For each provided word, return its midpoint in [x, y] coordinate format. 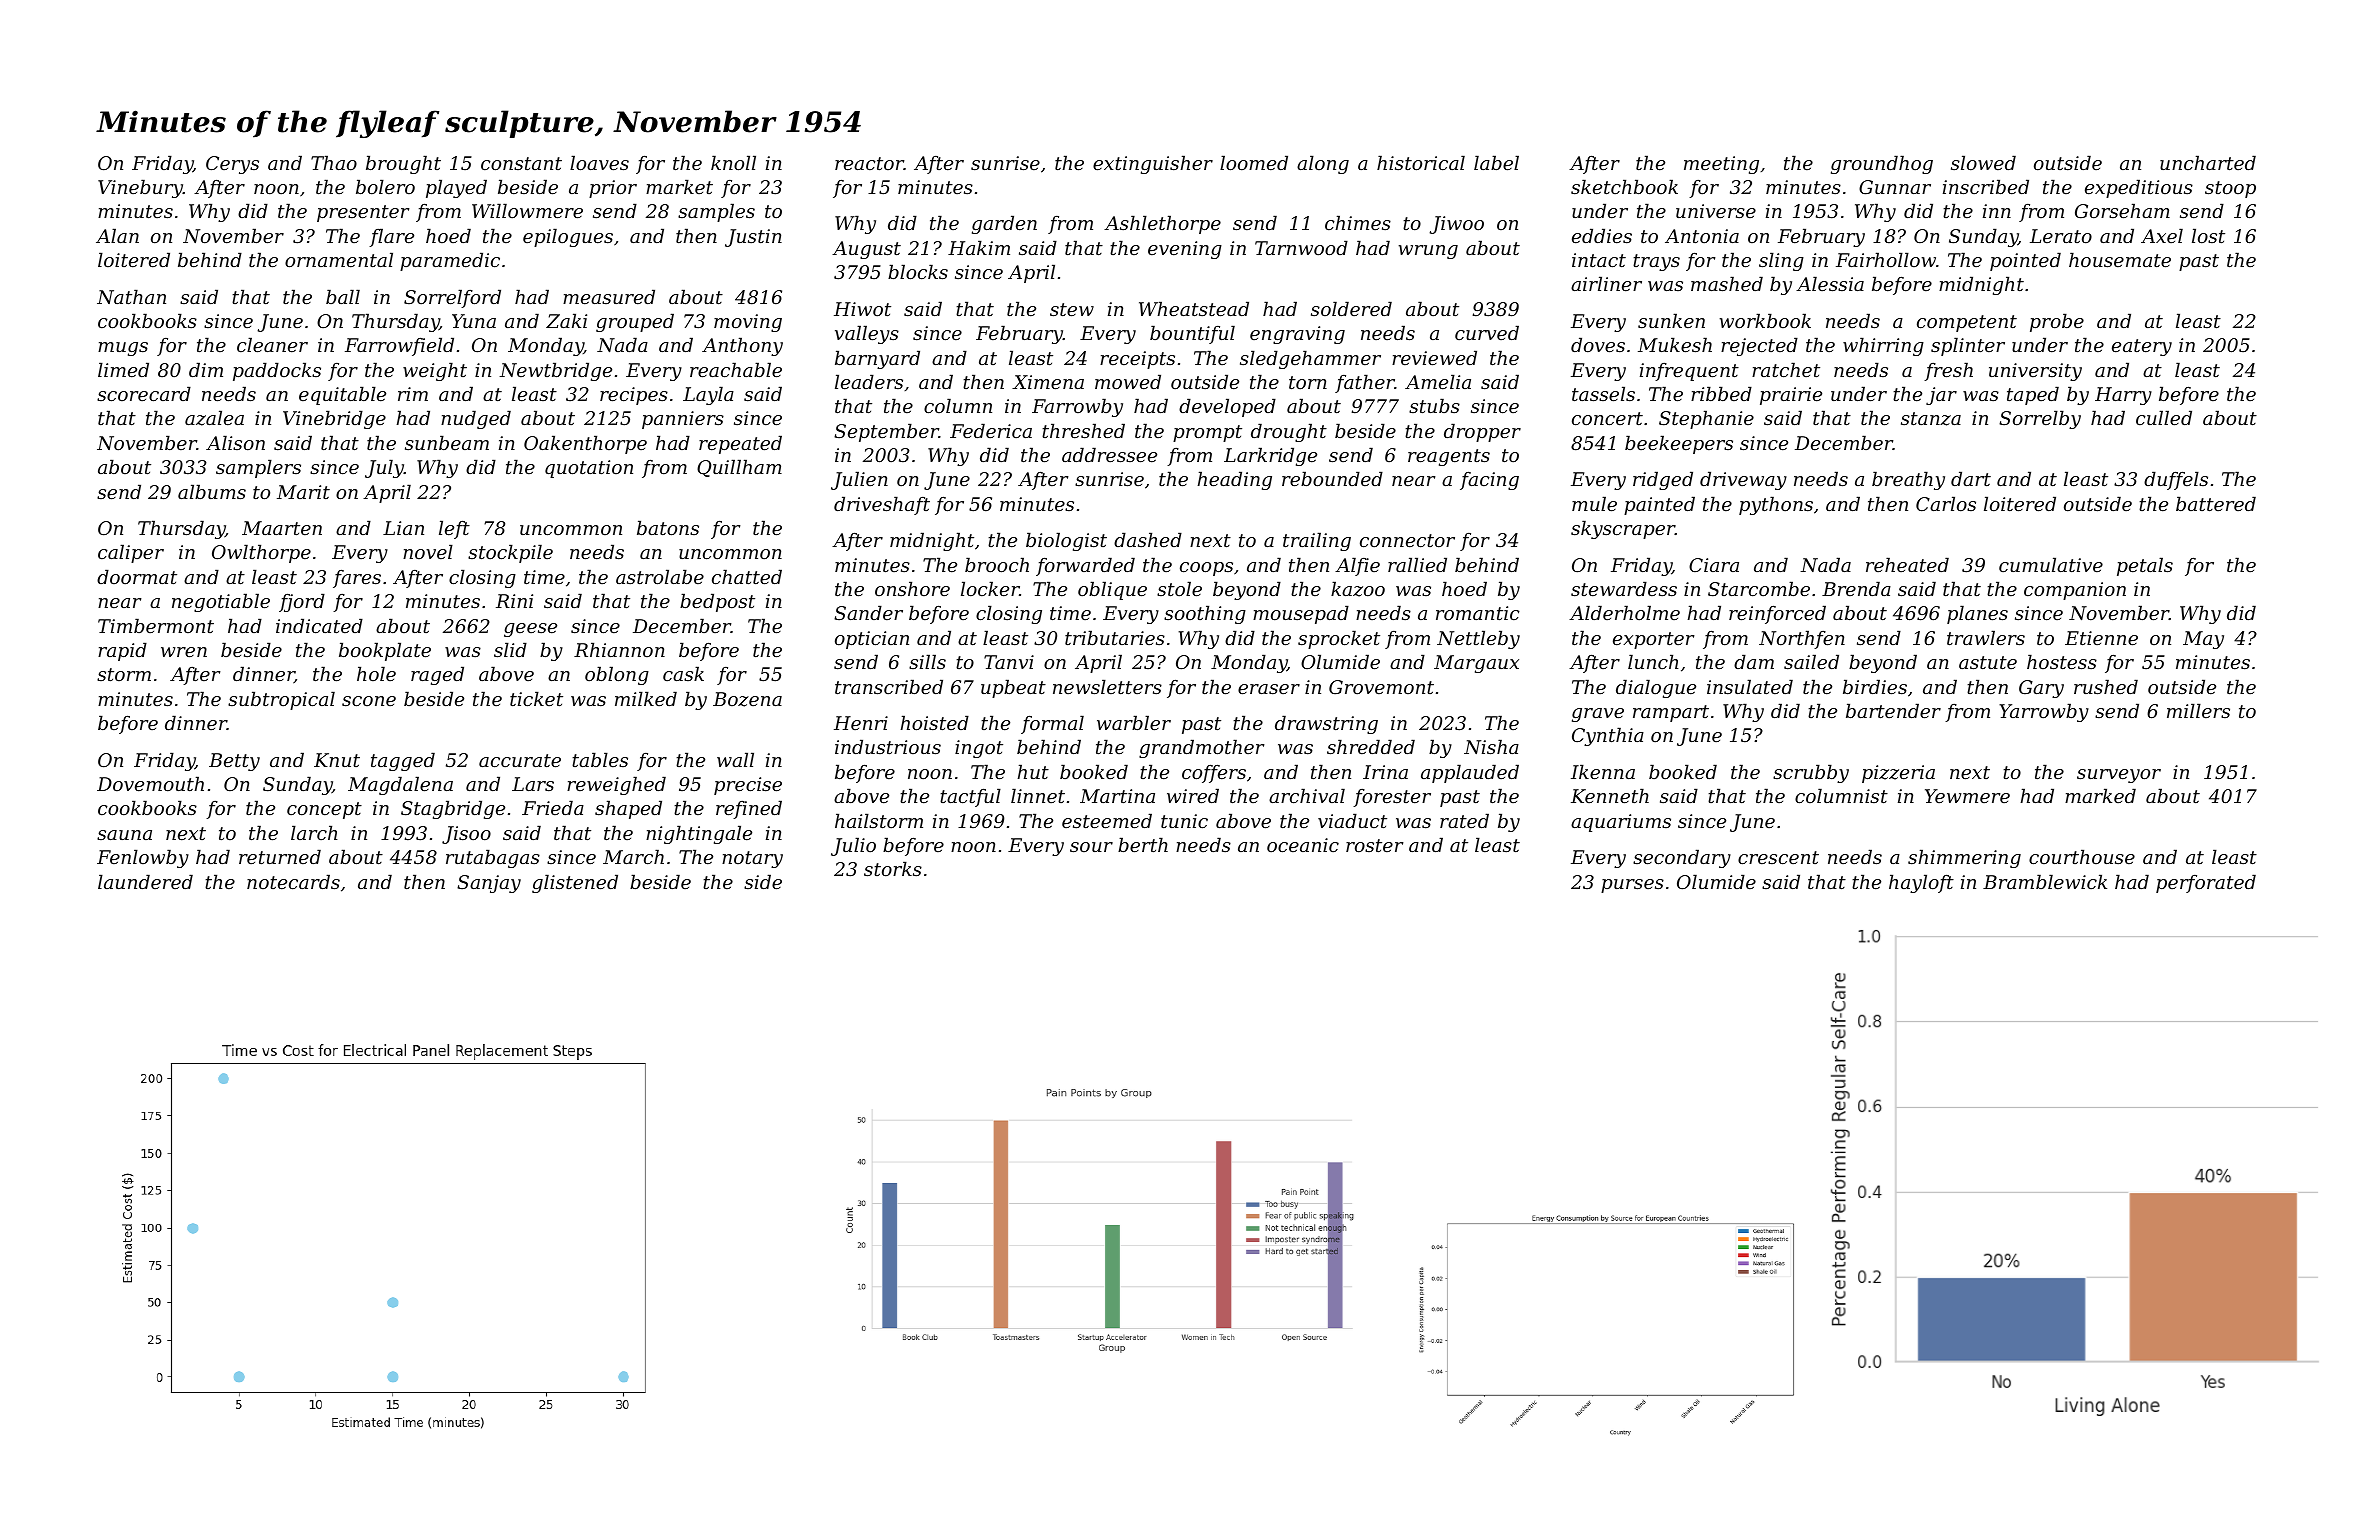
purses [1632, 886]
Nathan [131, 296]
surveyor [2119, 776]
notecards [293, 881]
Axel [2162, 235]
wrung [1428, 252]
